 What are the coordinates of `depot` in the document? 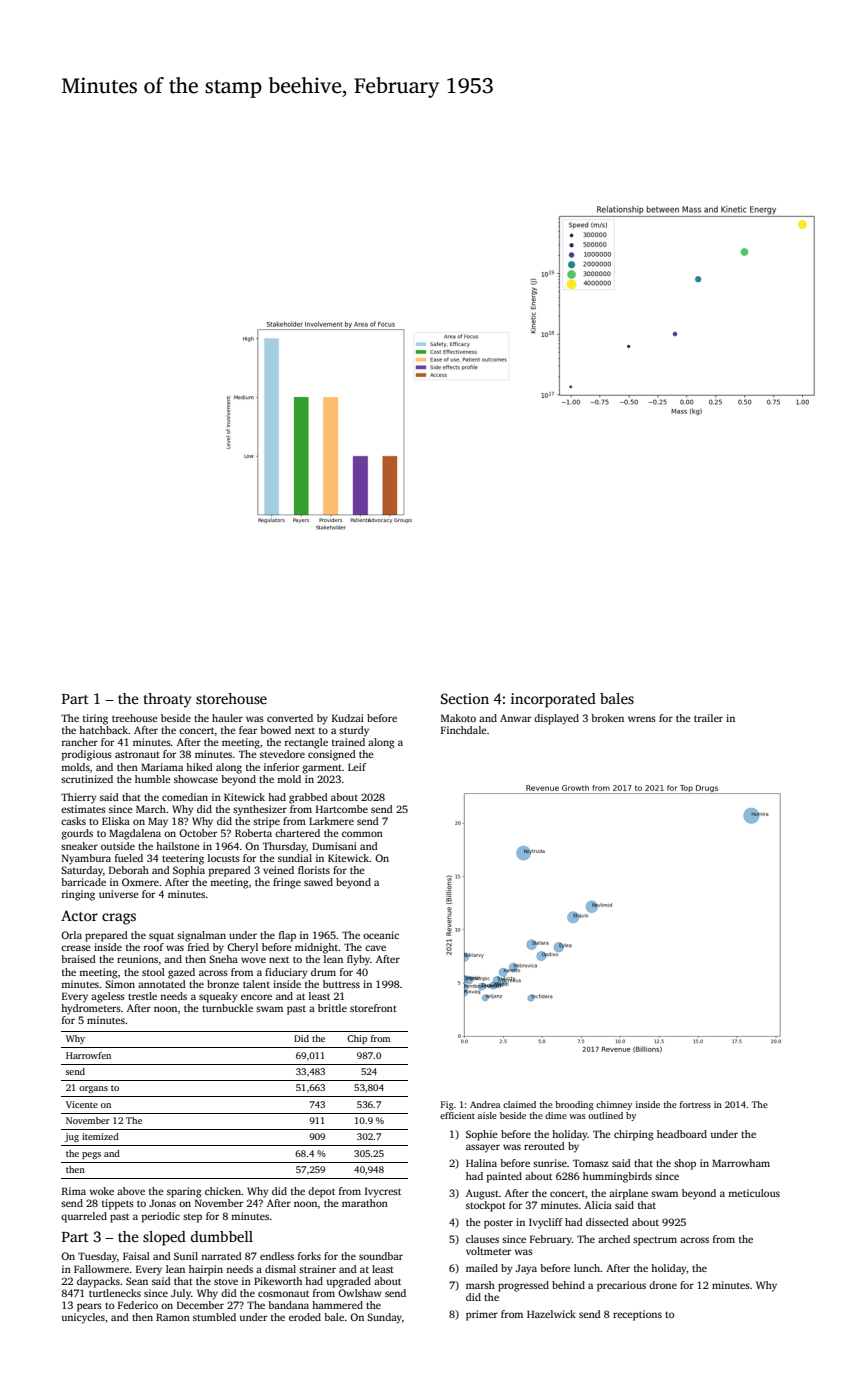 It's located at (321, 1192).
